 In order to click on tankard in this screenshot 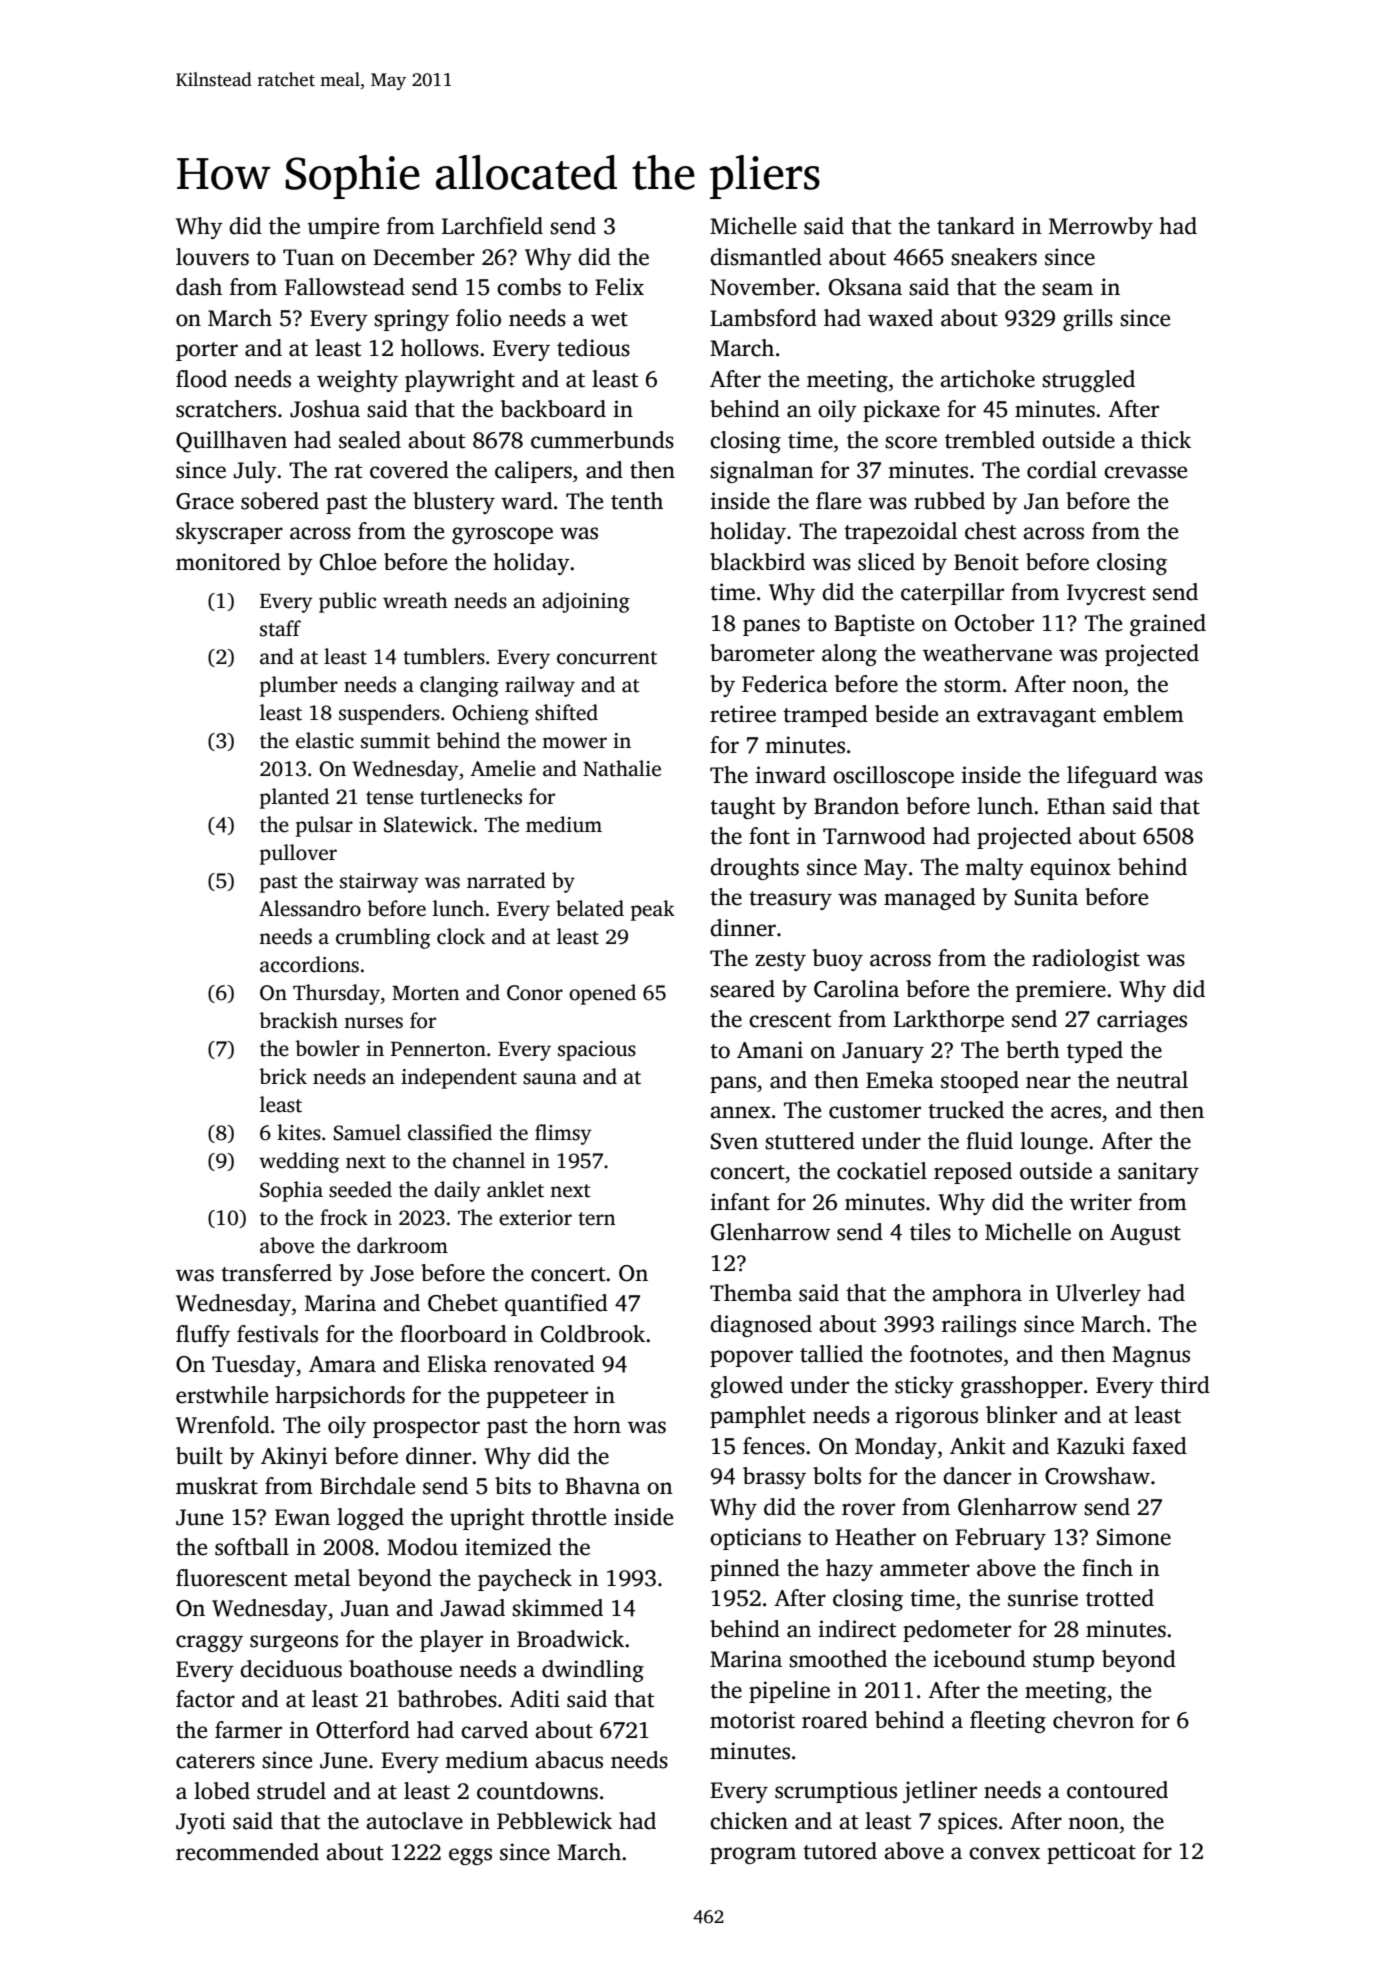, I will do `click(976, 226)`.
